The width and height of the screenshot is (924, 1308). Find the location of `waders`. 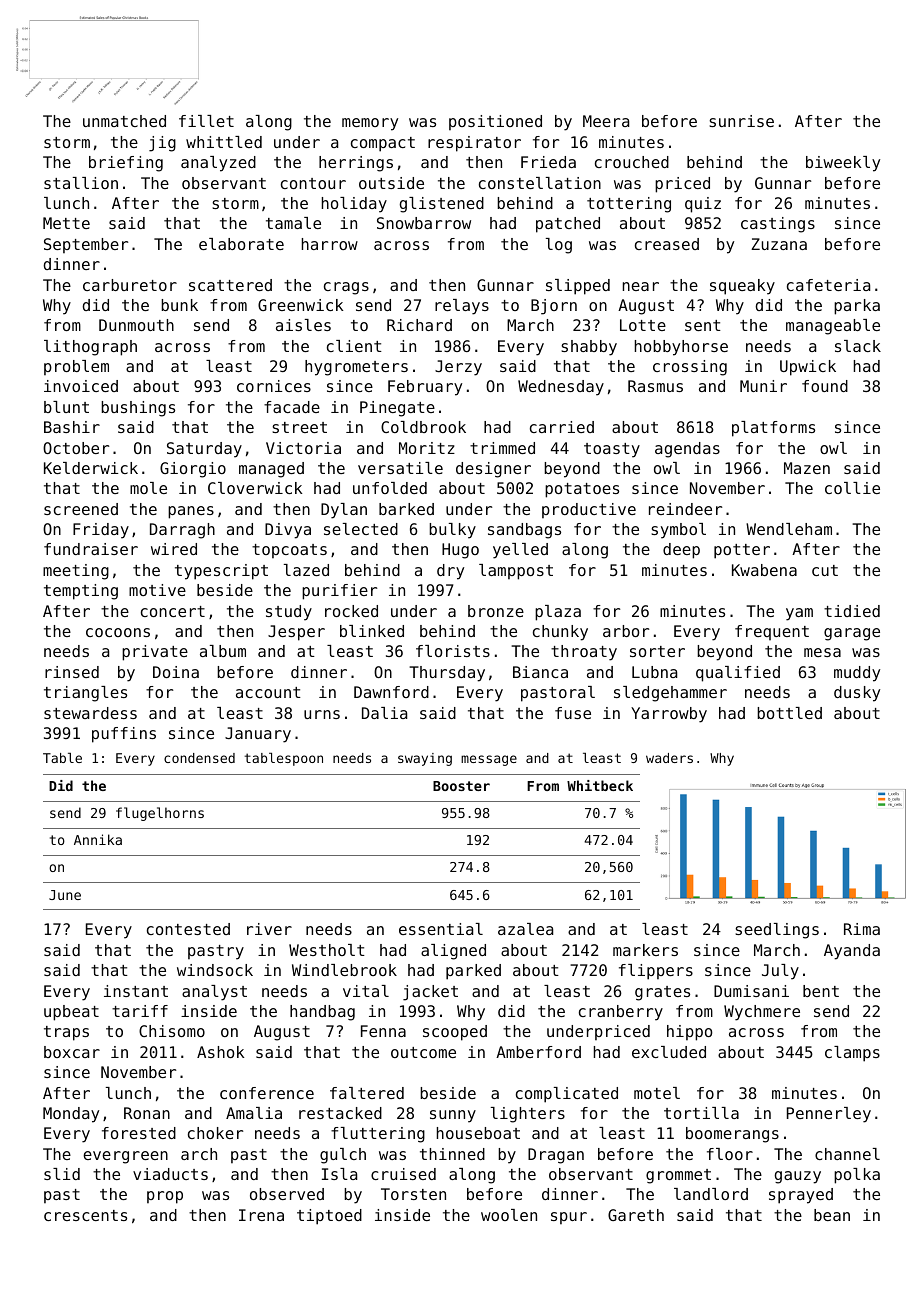

waders is located at coordinates (669, 758).
